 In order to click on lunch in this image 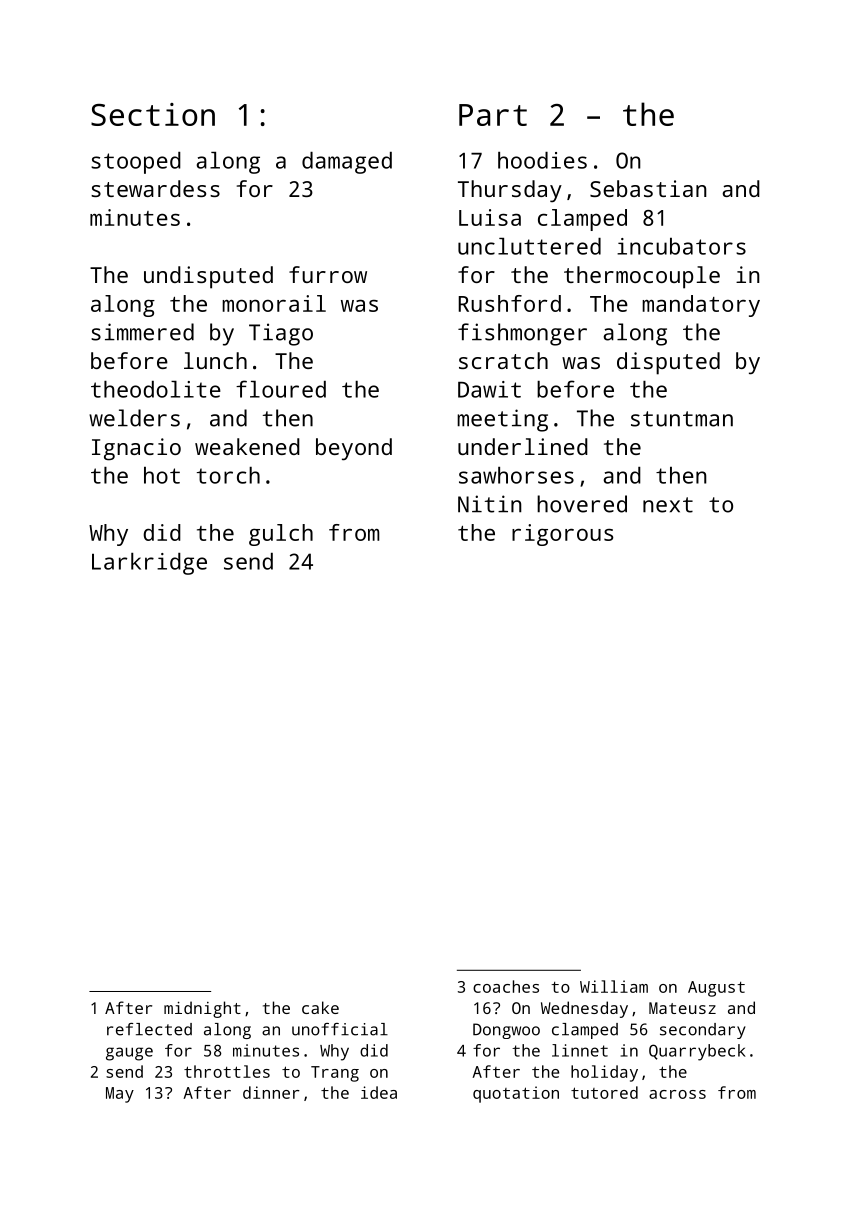, I will do `click(215, 360)`.
